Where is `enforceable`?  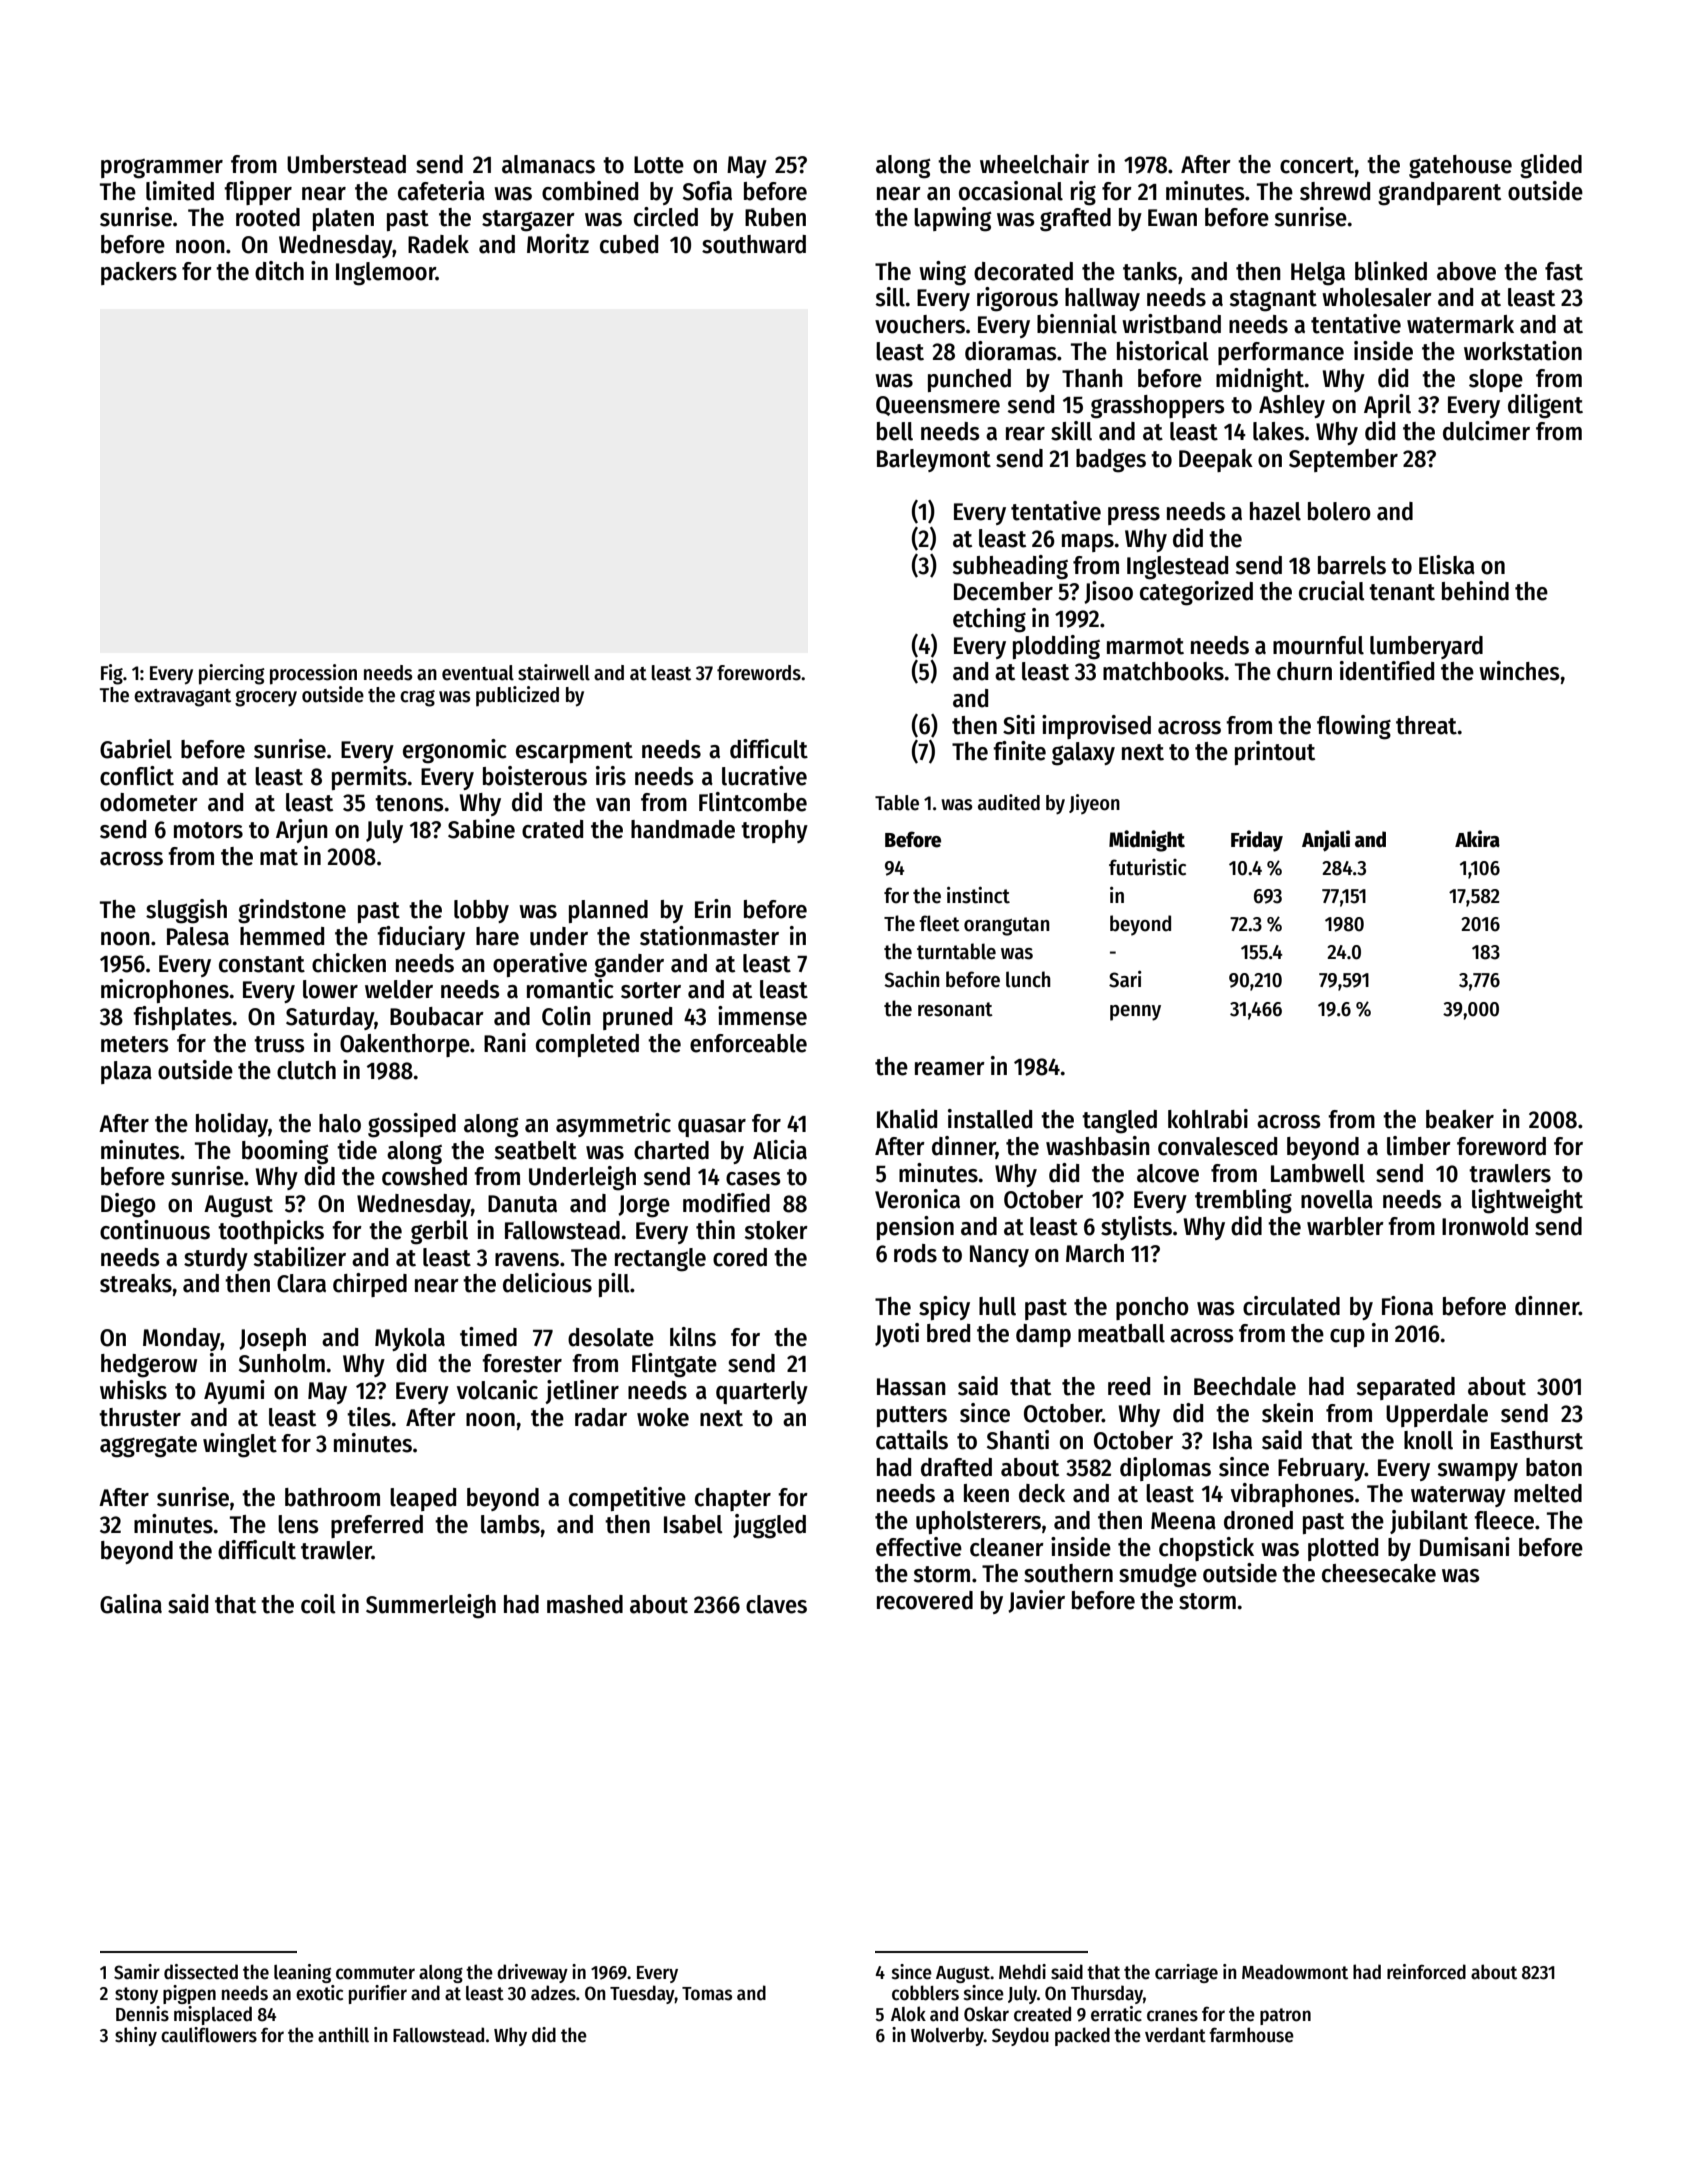
enforceable is located at coordinates (748, 1043).
